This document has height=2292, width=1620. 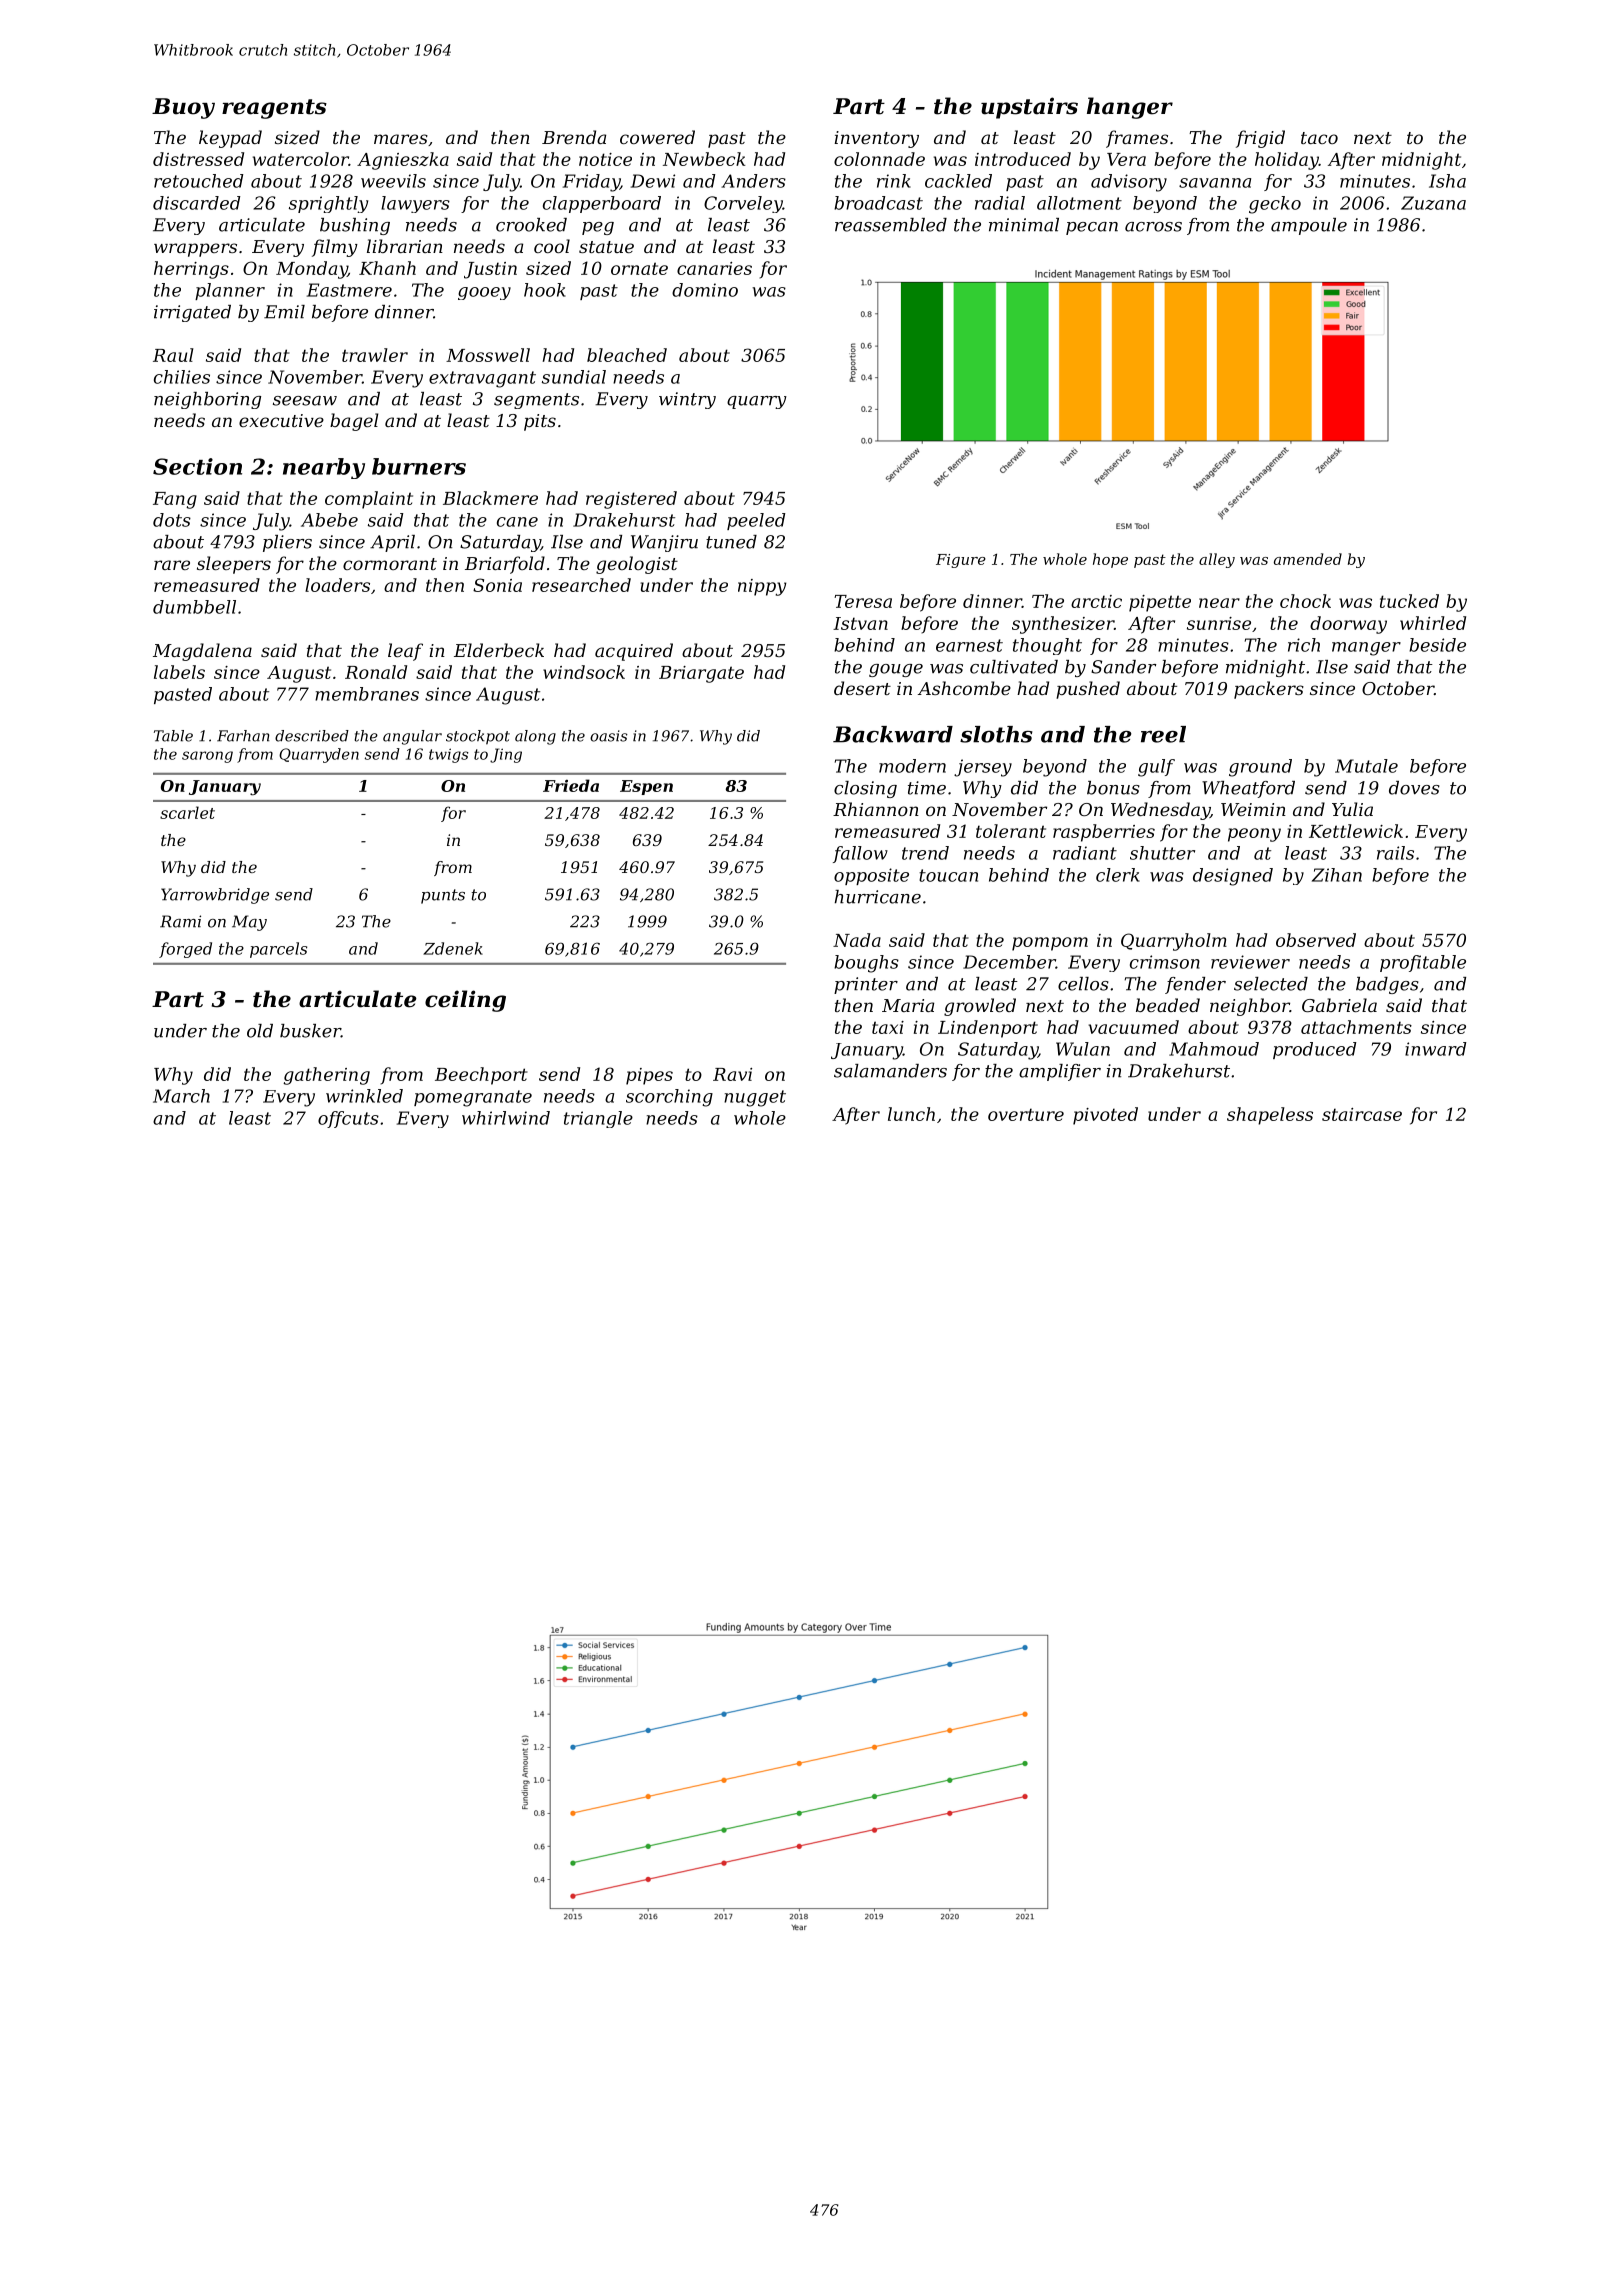 What do you see at coordinates (202, 652) in the document?
I see `Magdalena` at bounding box center [202, 652].
